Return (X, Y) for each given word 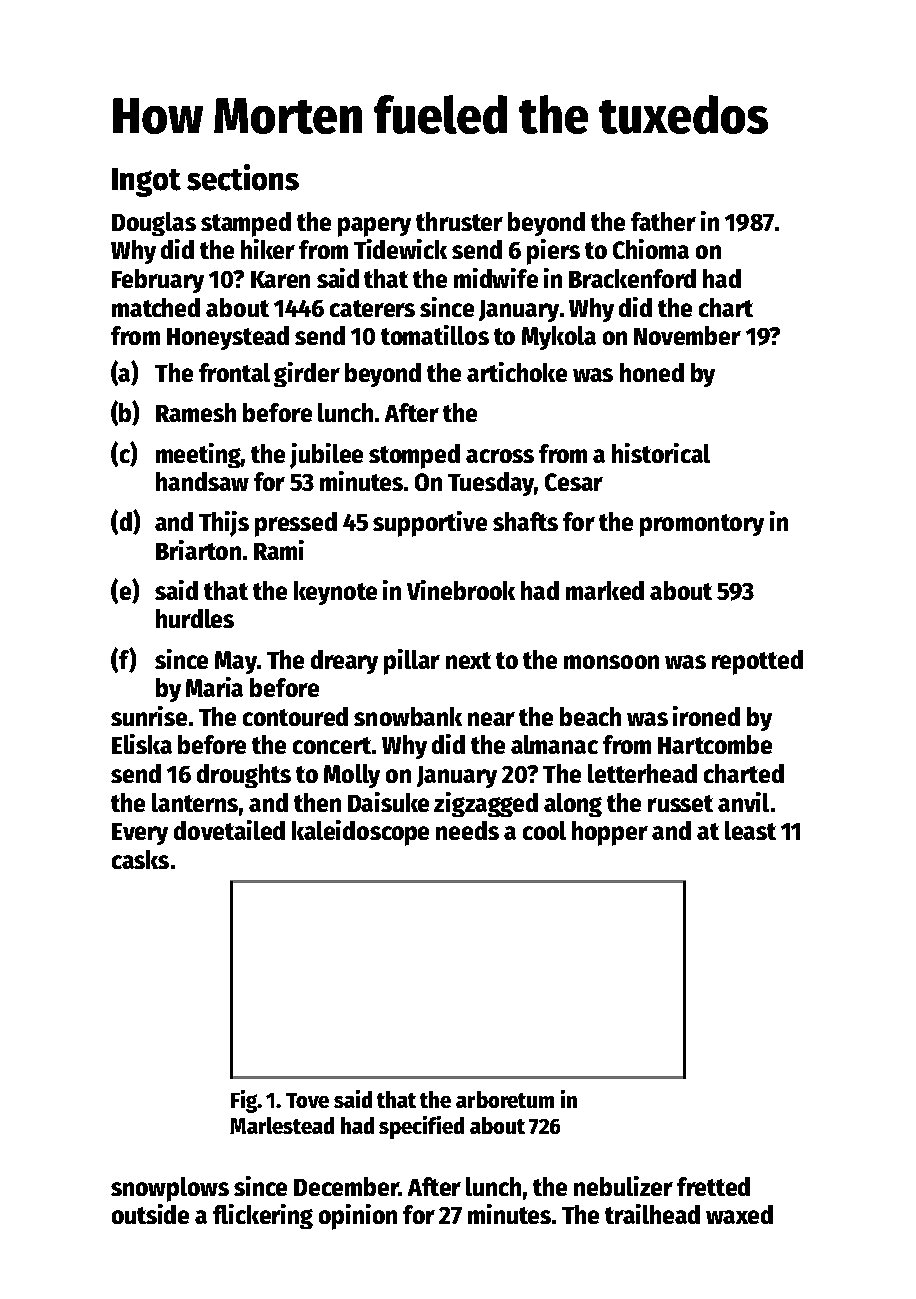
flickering (263, 1216)
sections (243, 177)
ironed (706, 716)
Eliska (142, 744)
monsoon (611, 662)
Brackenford (632, 278)
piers (553, 252)
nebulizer (623, 1186)
